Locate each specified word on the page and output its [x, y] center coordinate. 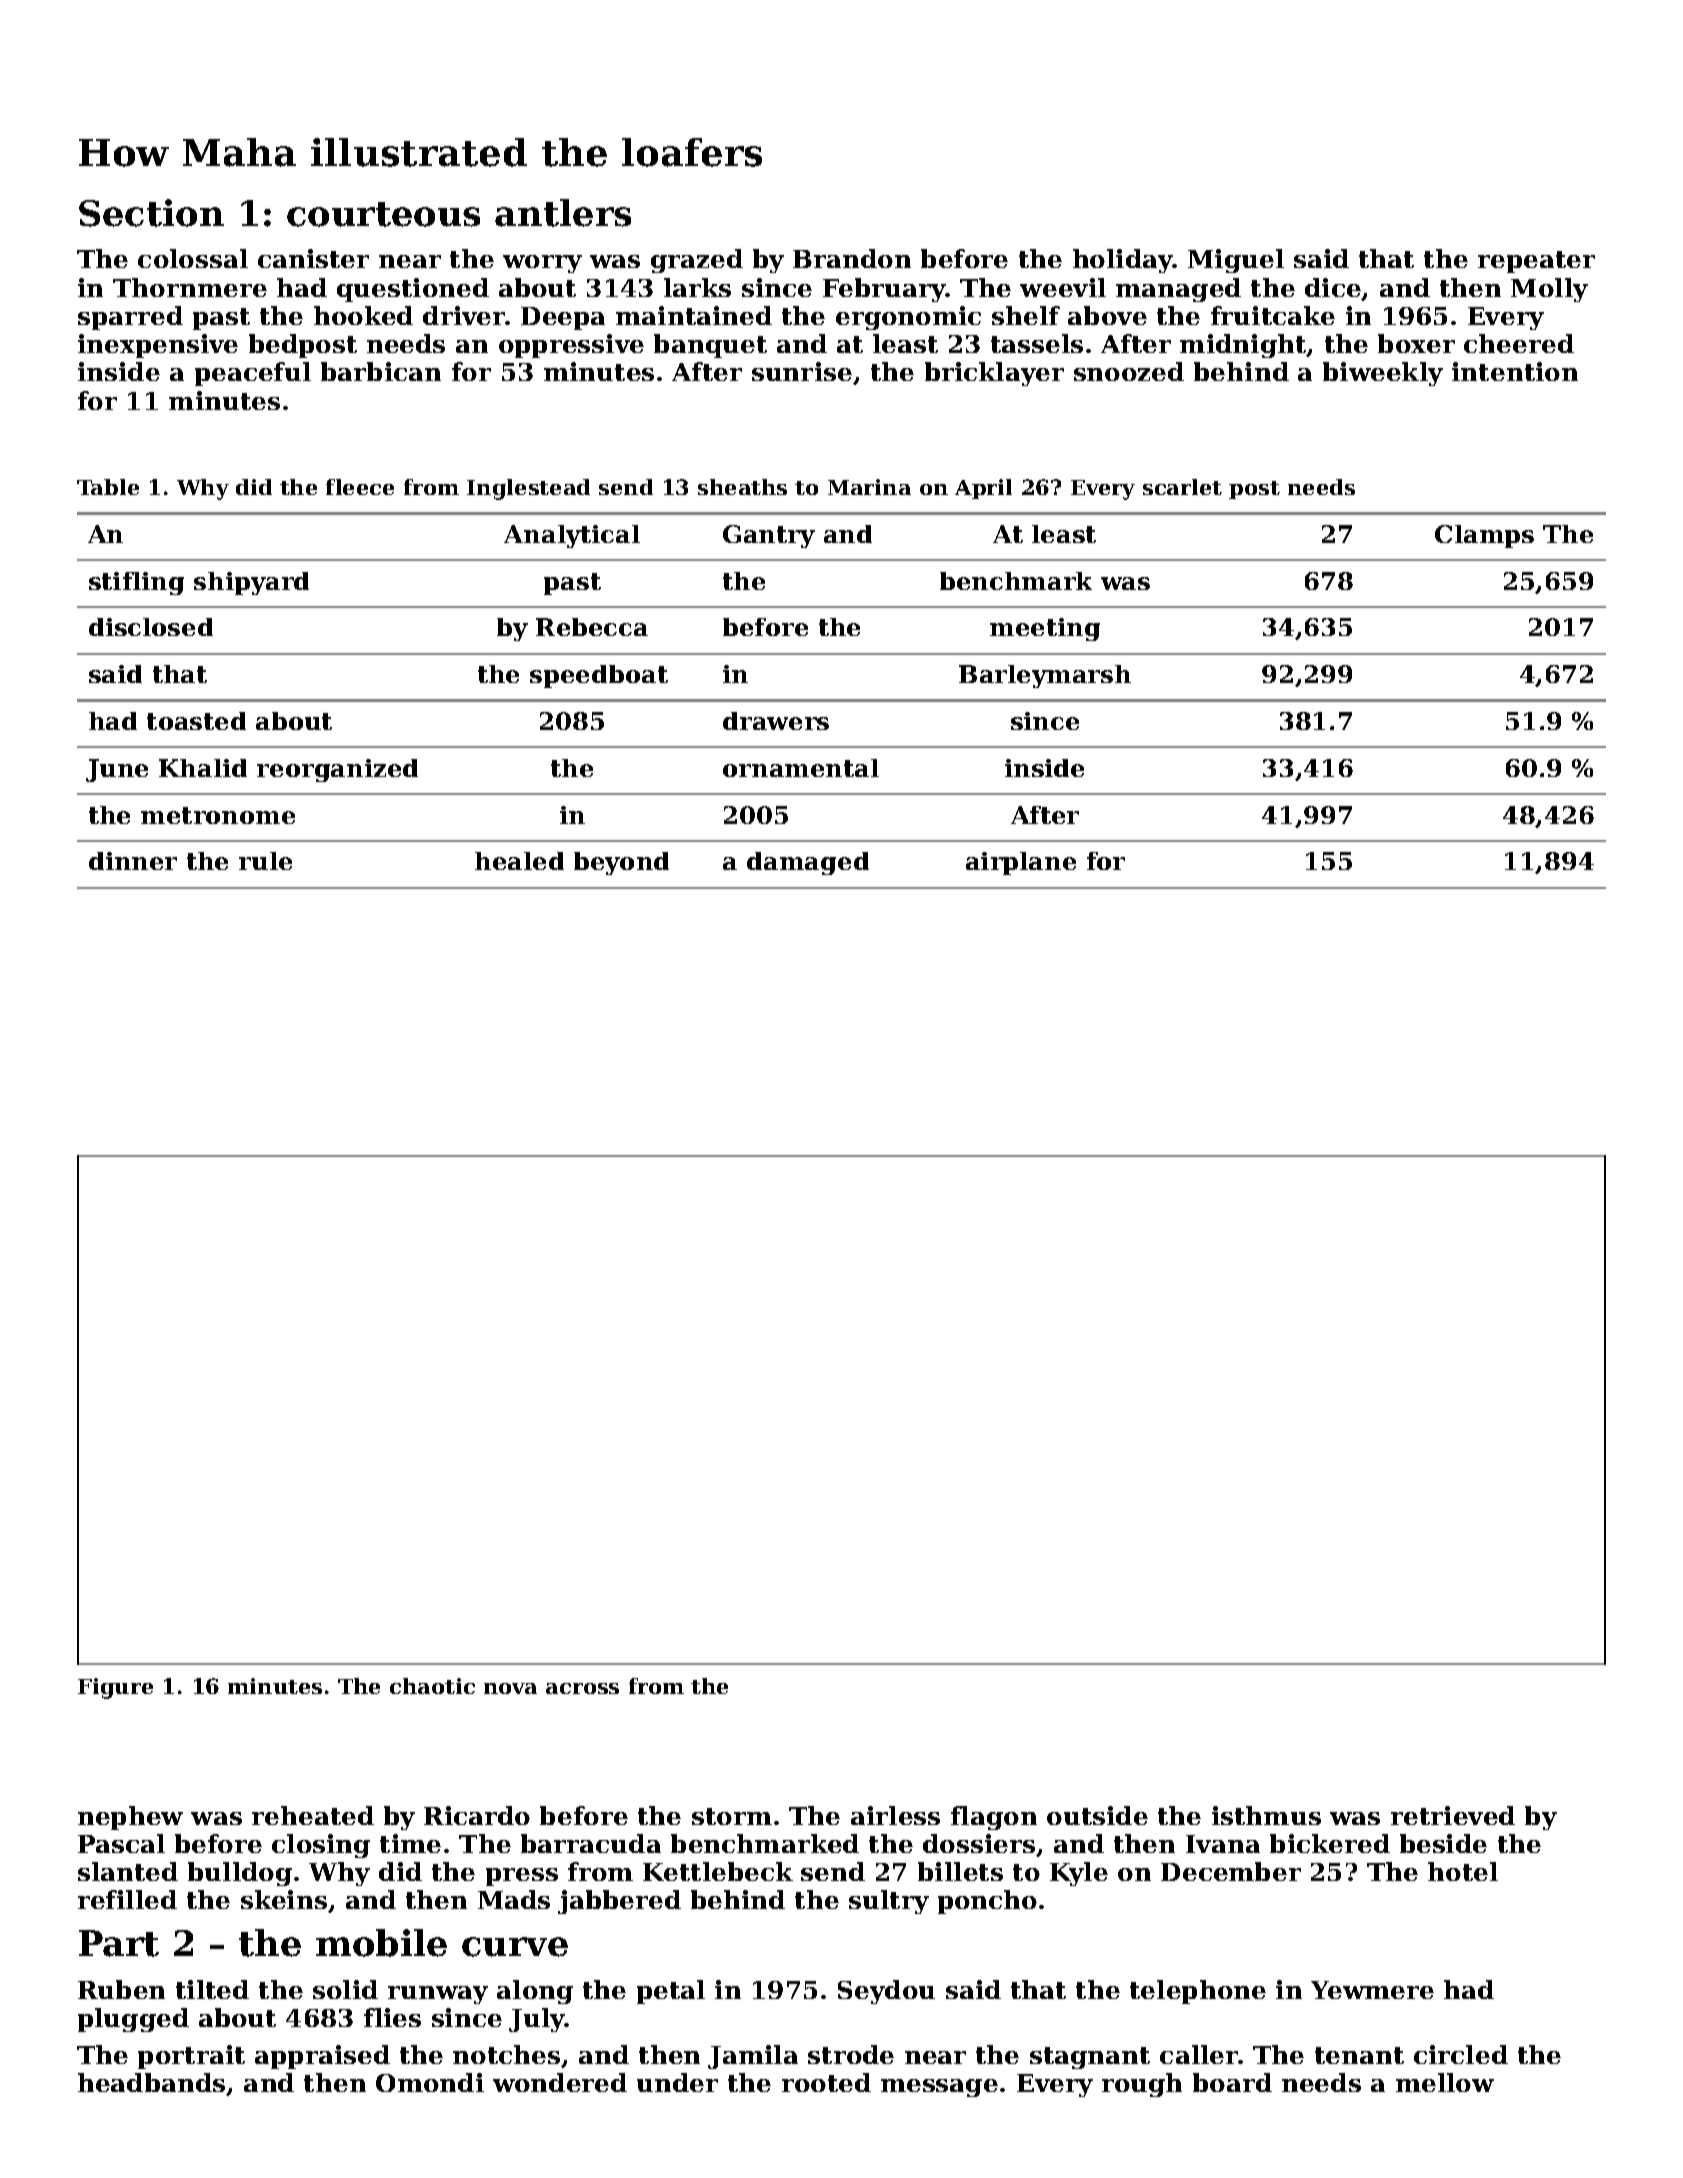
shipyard [251, 583]
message [939, 2088]
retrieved [1453, 1815]
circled [1461, 2054]
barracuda [591, 1843]
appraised [322, 2057]
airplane [1021, 863]
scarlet [1182, 487]
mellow [1445, 2082]
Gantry [769, 536]
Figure [115, 1688]
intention [1515, 371]
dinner [133, 861]
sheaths [742, 487]
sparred [130, 318]
